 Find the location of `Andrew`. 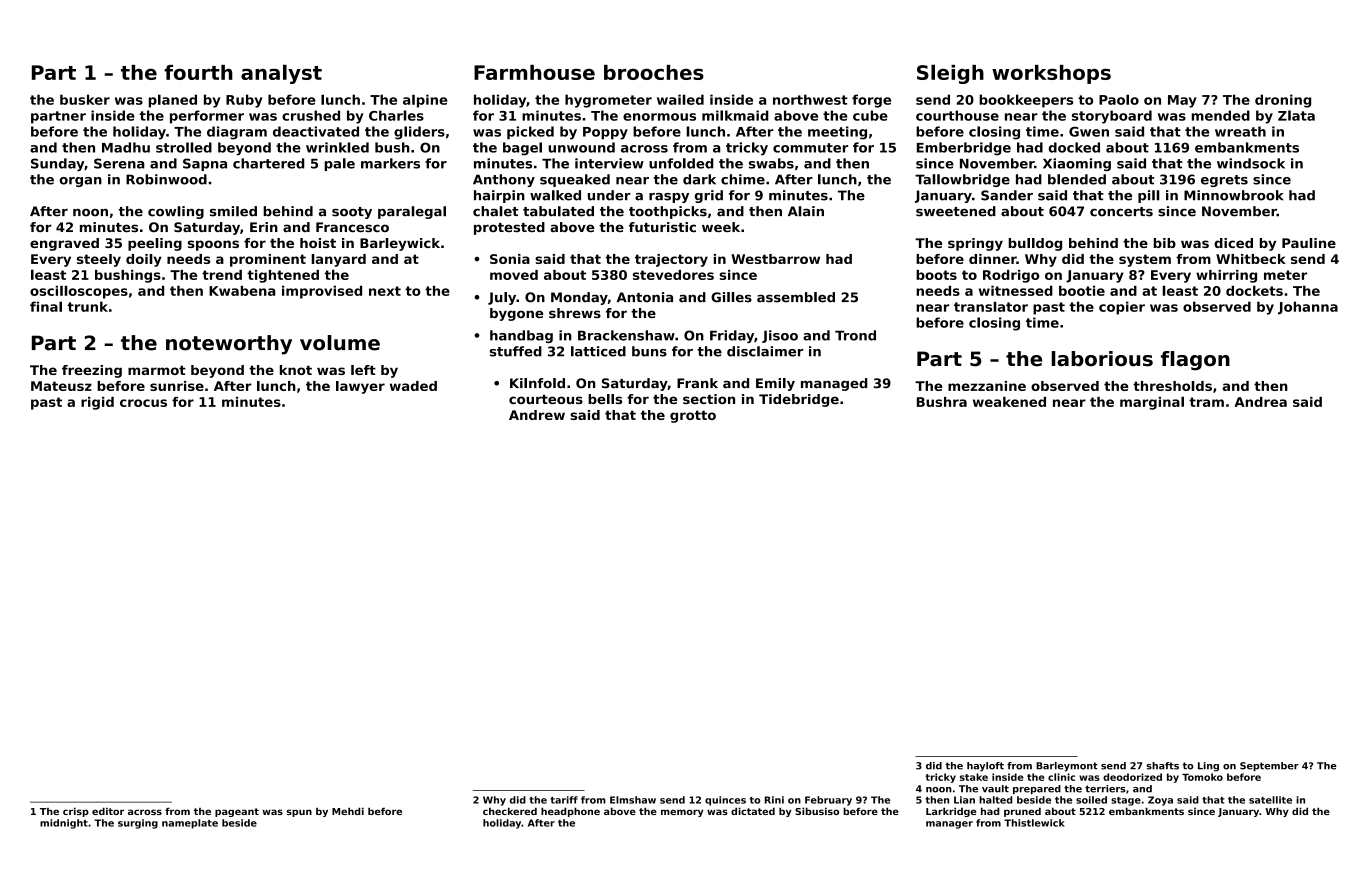

Andrew is located at coordinates (537, 415).
